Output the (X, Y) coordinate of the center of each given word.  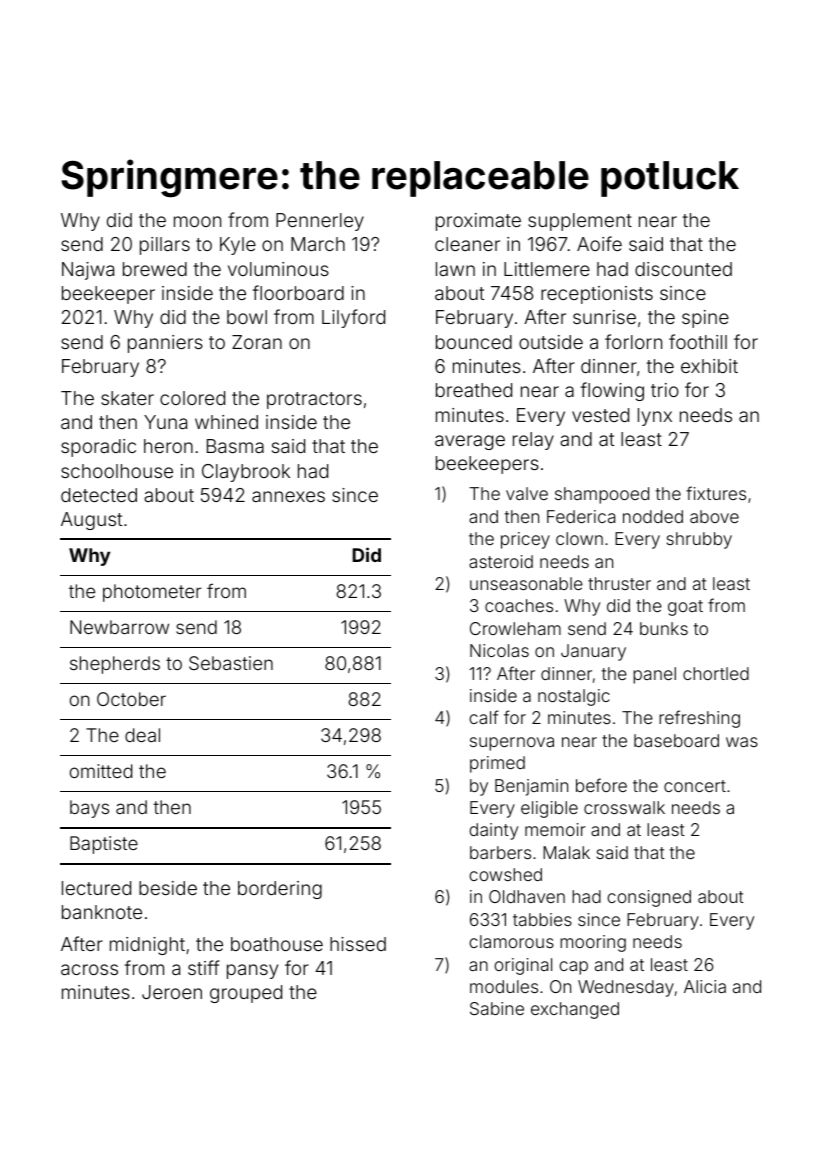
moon (197, 221)
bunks (664, 628)
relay (533, 441)
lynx (655, 417)
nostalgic (574, 697)
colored (192, 398)
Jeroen (172, 992)
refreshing (699, 719)
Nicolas (499, 650)
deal (142, 735)
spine (705, 319)
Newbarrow (119, 627)
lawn (455, 269)
